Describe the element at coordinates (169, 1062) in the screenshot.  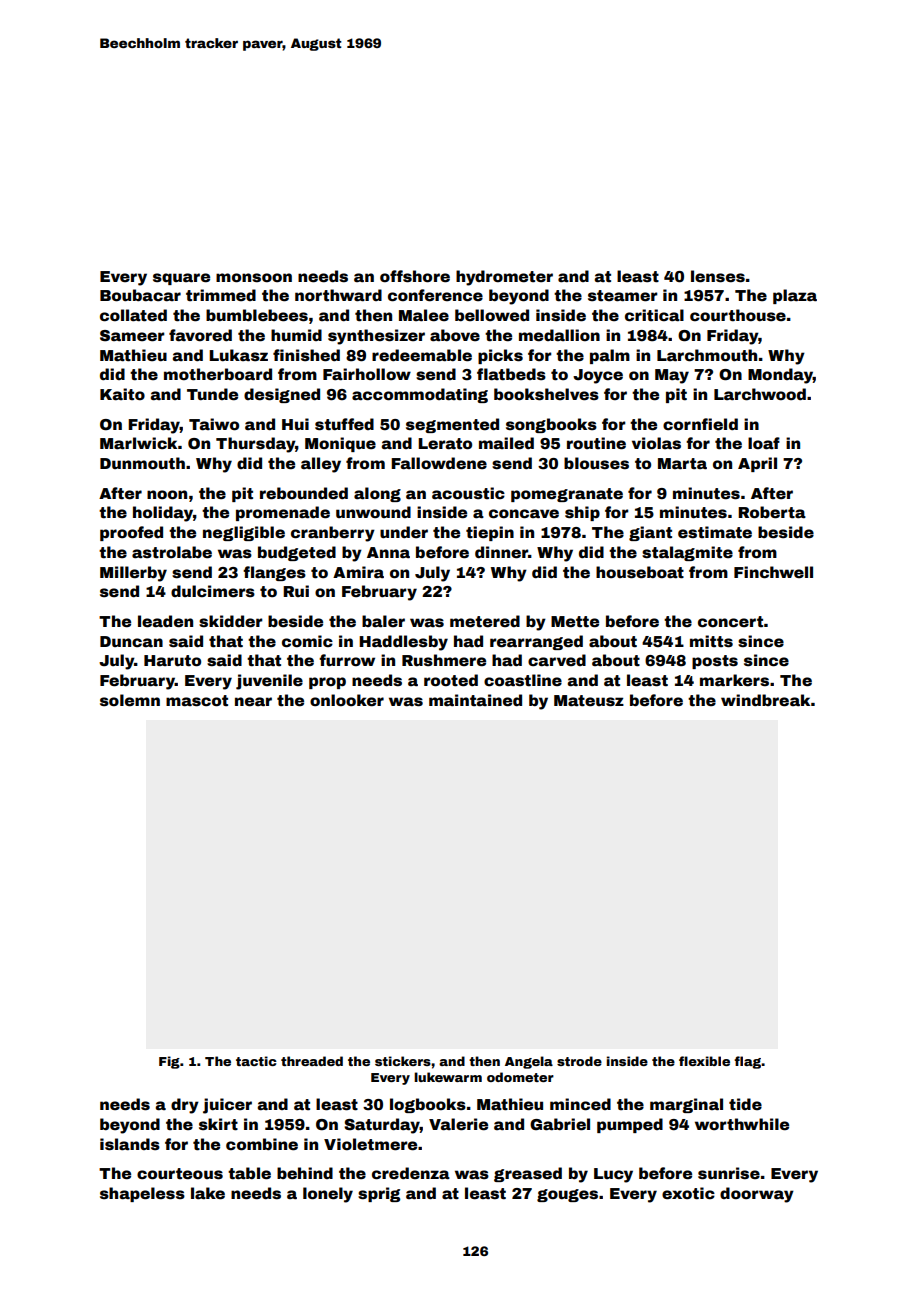
I see `Fig` at that location.
